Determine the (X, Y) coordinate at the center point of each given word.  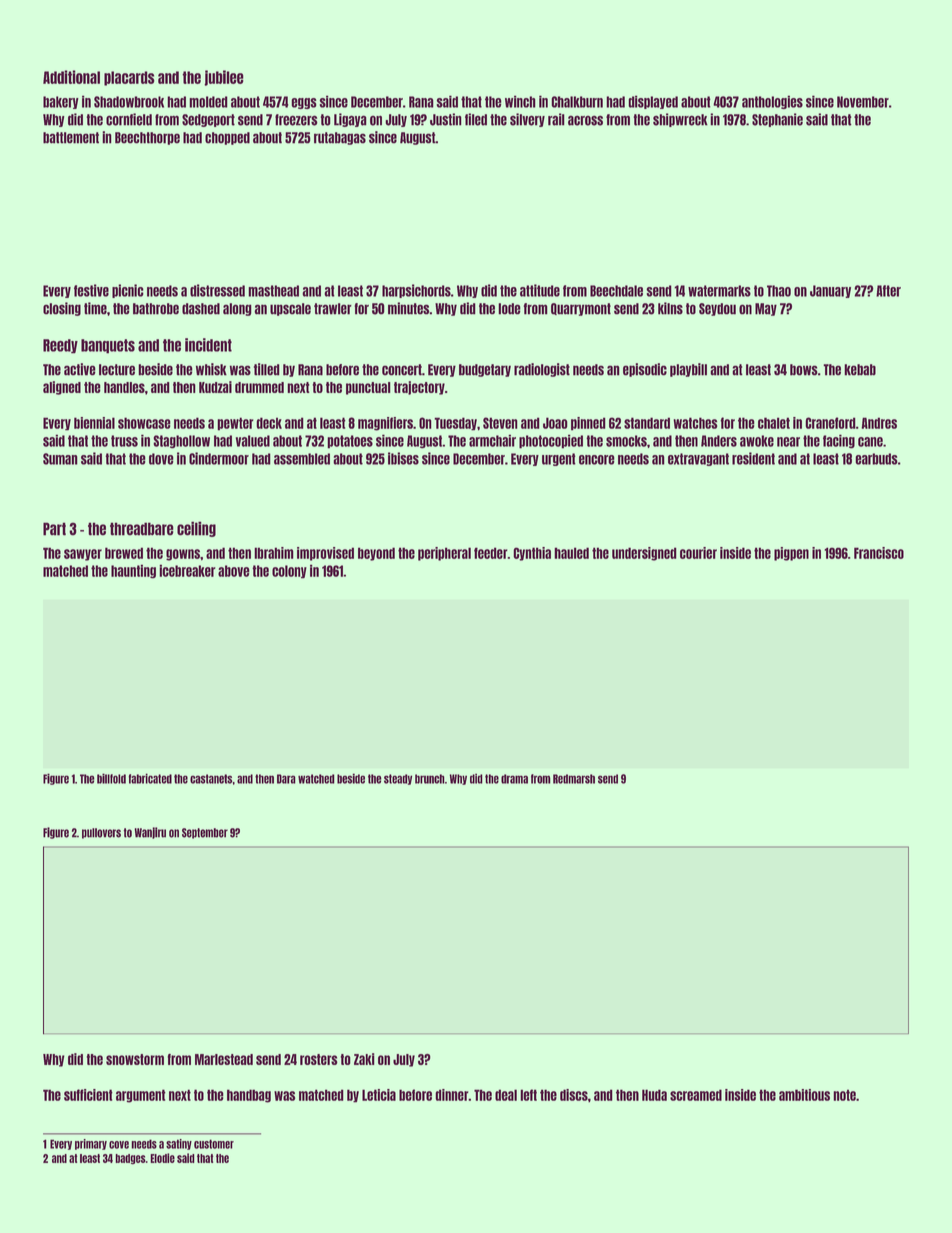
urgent (559, 459)
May (766, 309)
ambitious (804, 1095)
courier (698, 553)
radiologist (542, 370)
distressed (217, 290)
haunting (133, 571)
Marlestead (224, 1059)
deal (506, 1095)
